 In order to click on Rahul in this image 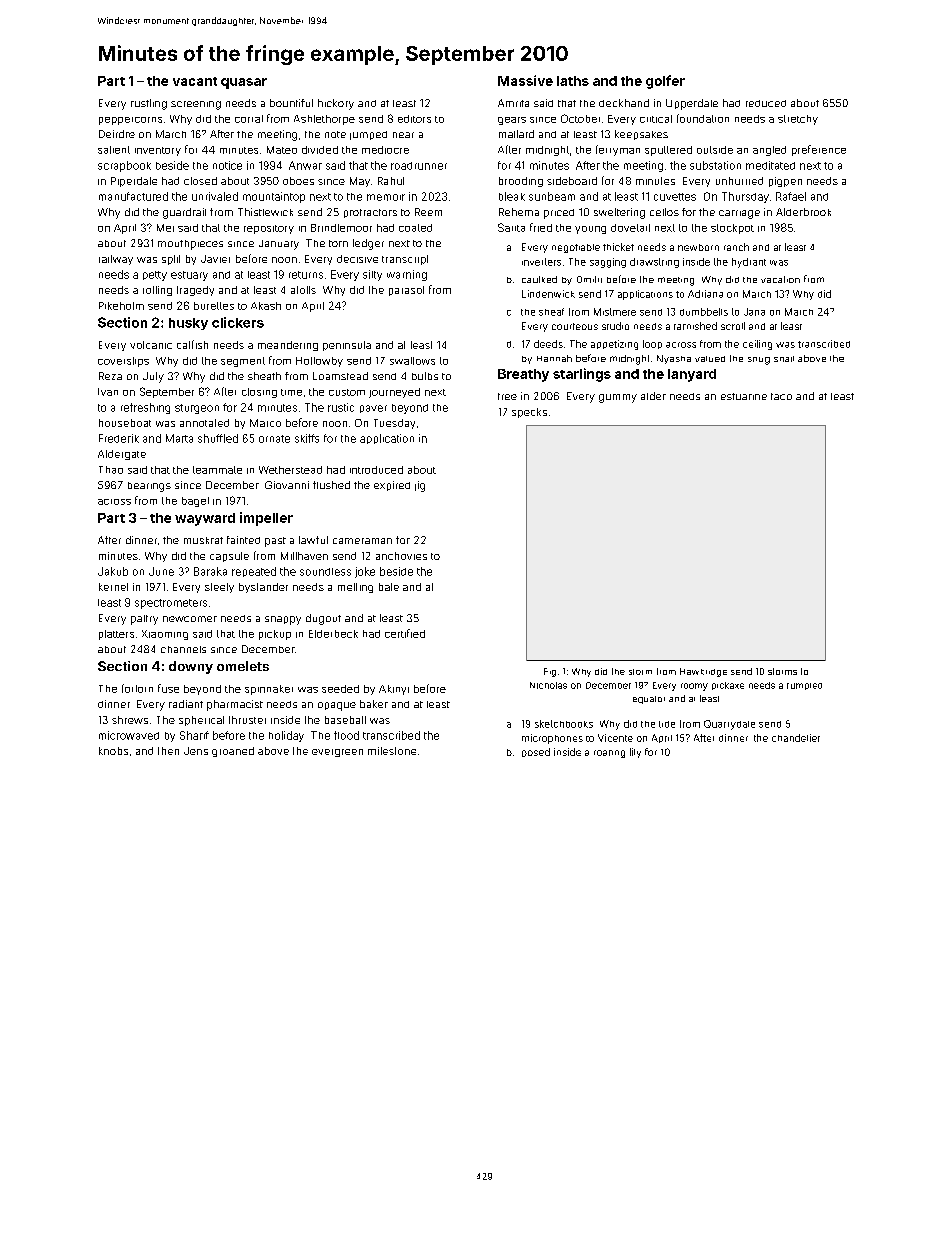, I will do `click(391, 181)`.
